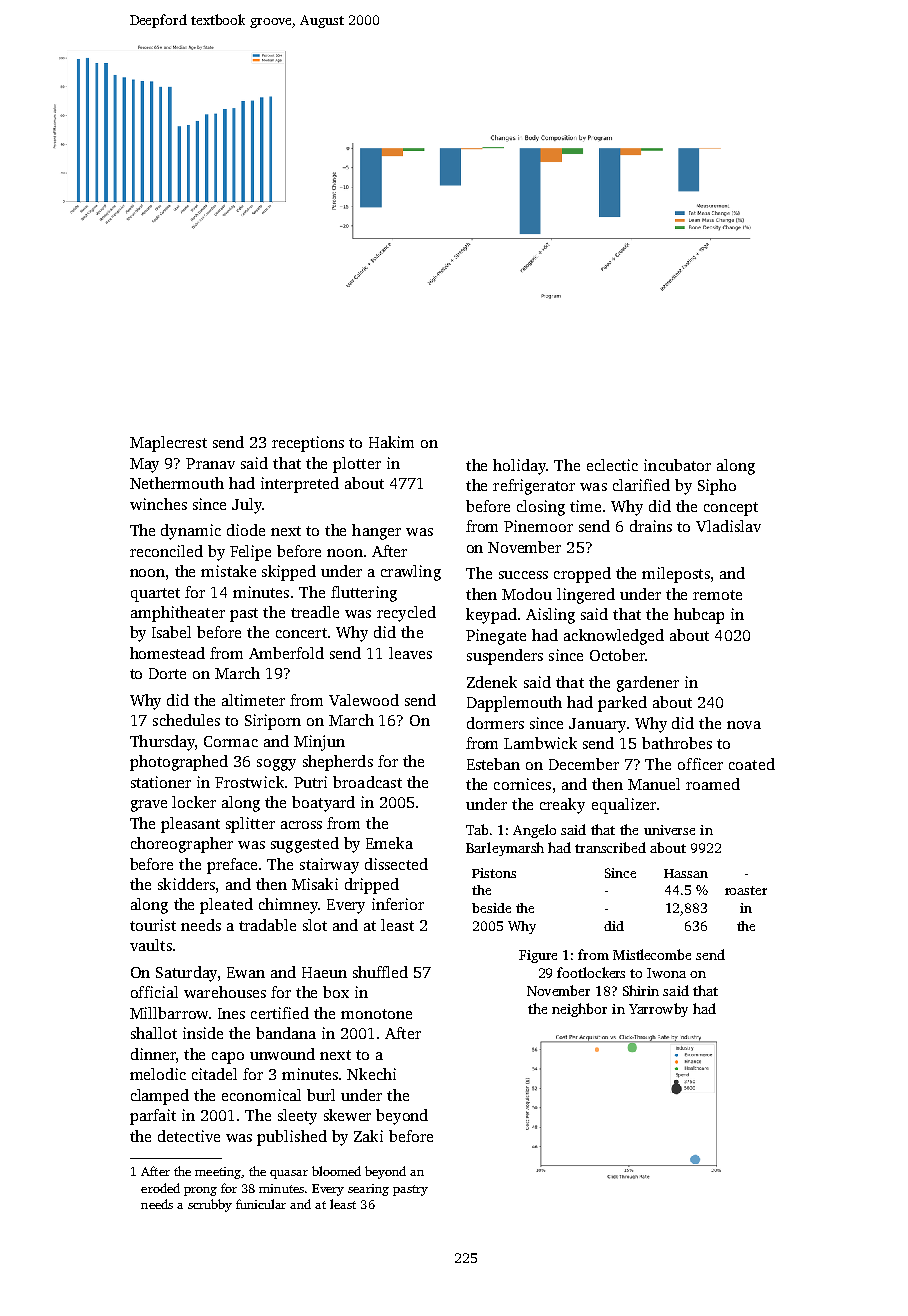  Describe the element at coordinates (167, 673) in the document. I see `Dorte` at that location.
